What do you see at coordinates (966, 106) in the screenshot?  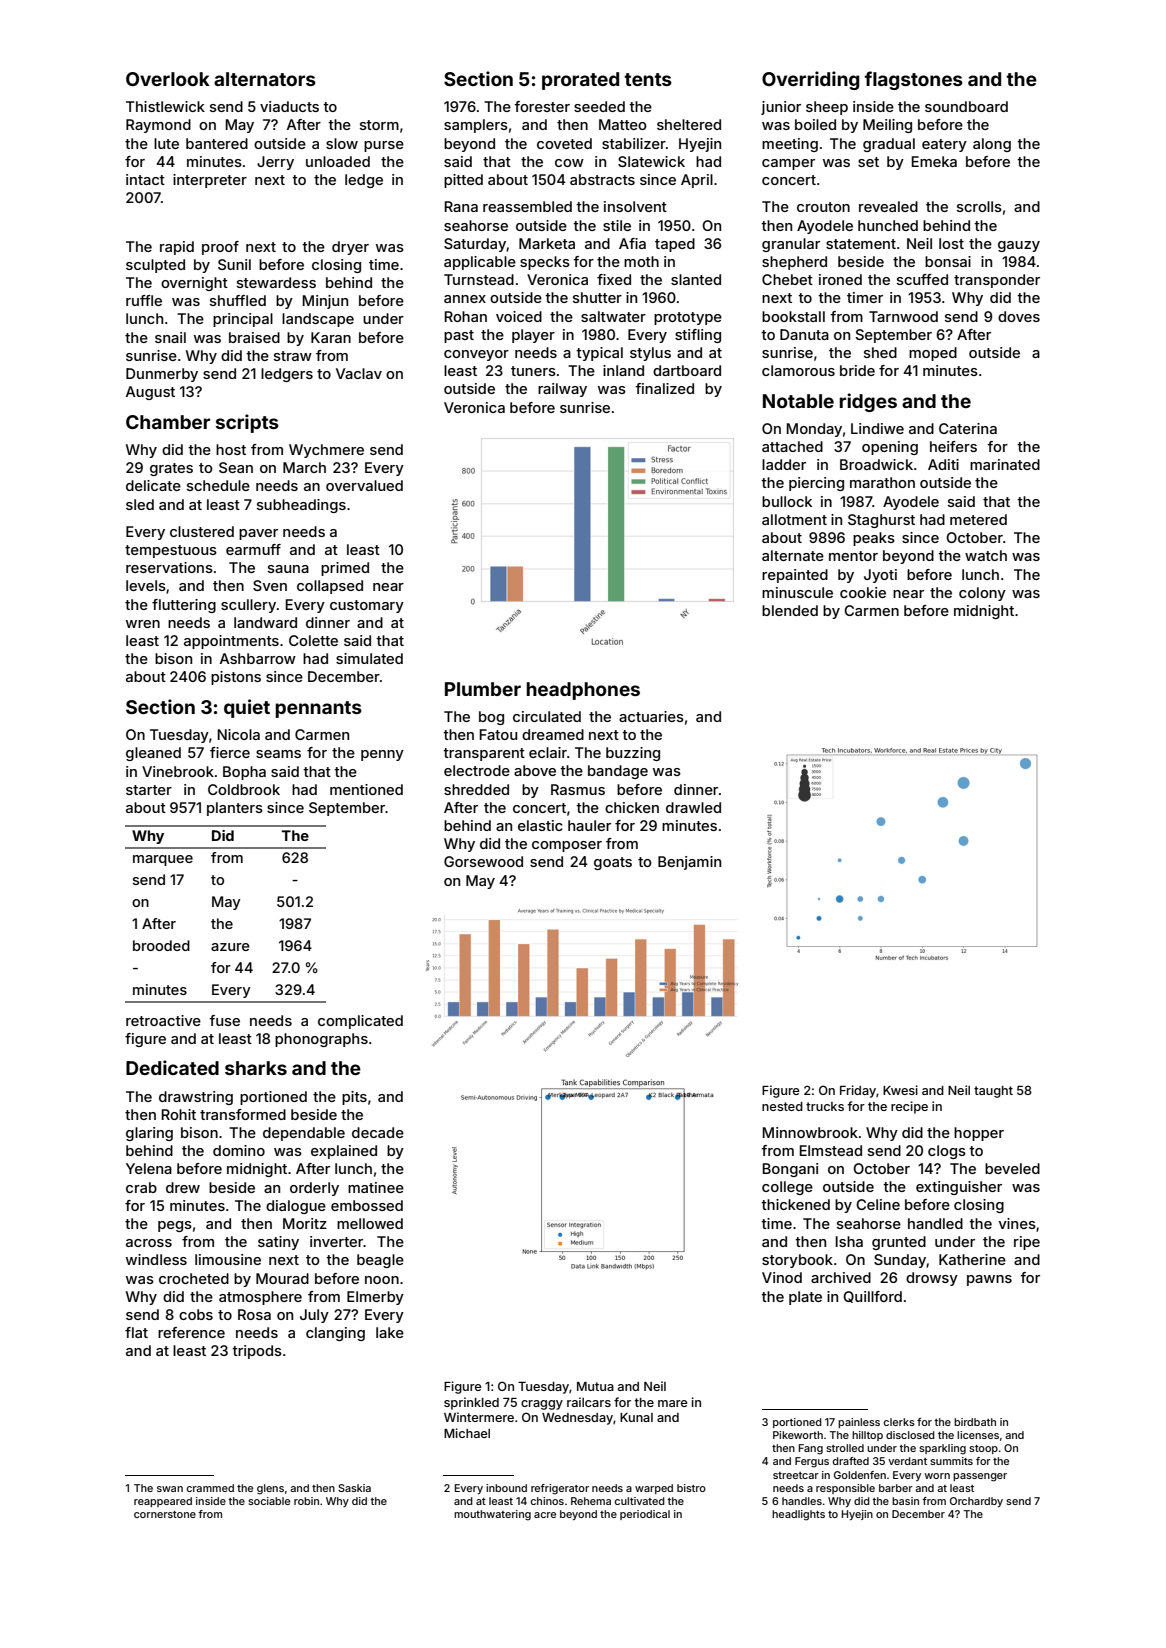 I see `soundboard` at bounding box center [966, 106].
